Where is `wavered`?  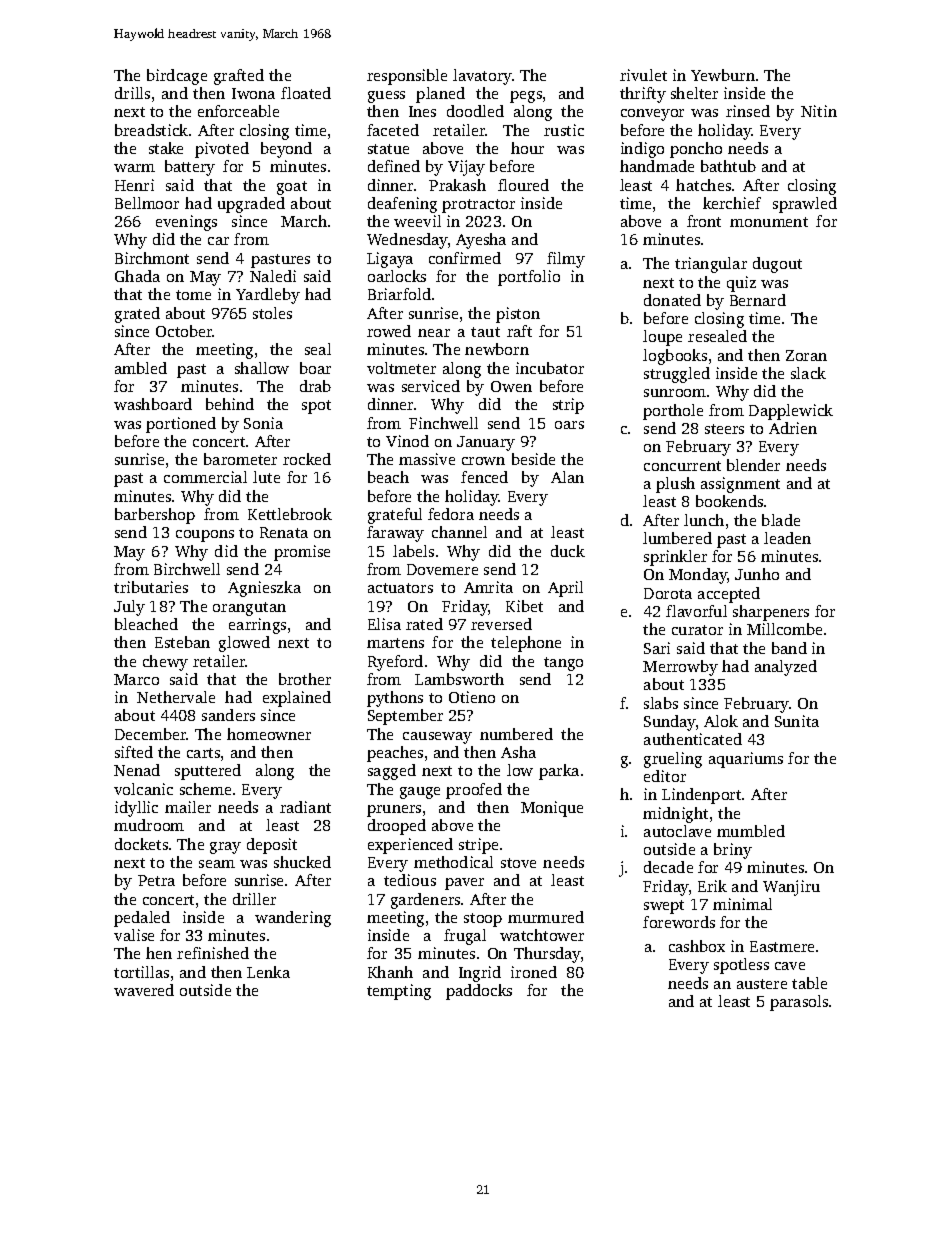
wavered is located at coordinates (144, 990).
